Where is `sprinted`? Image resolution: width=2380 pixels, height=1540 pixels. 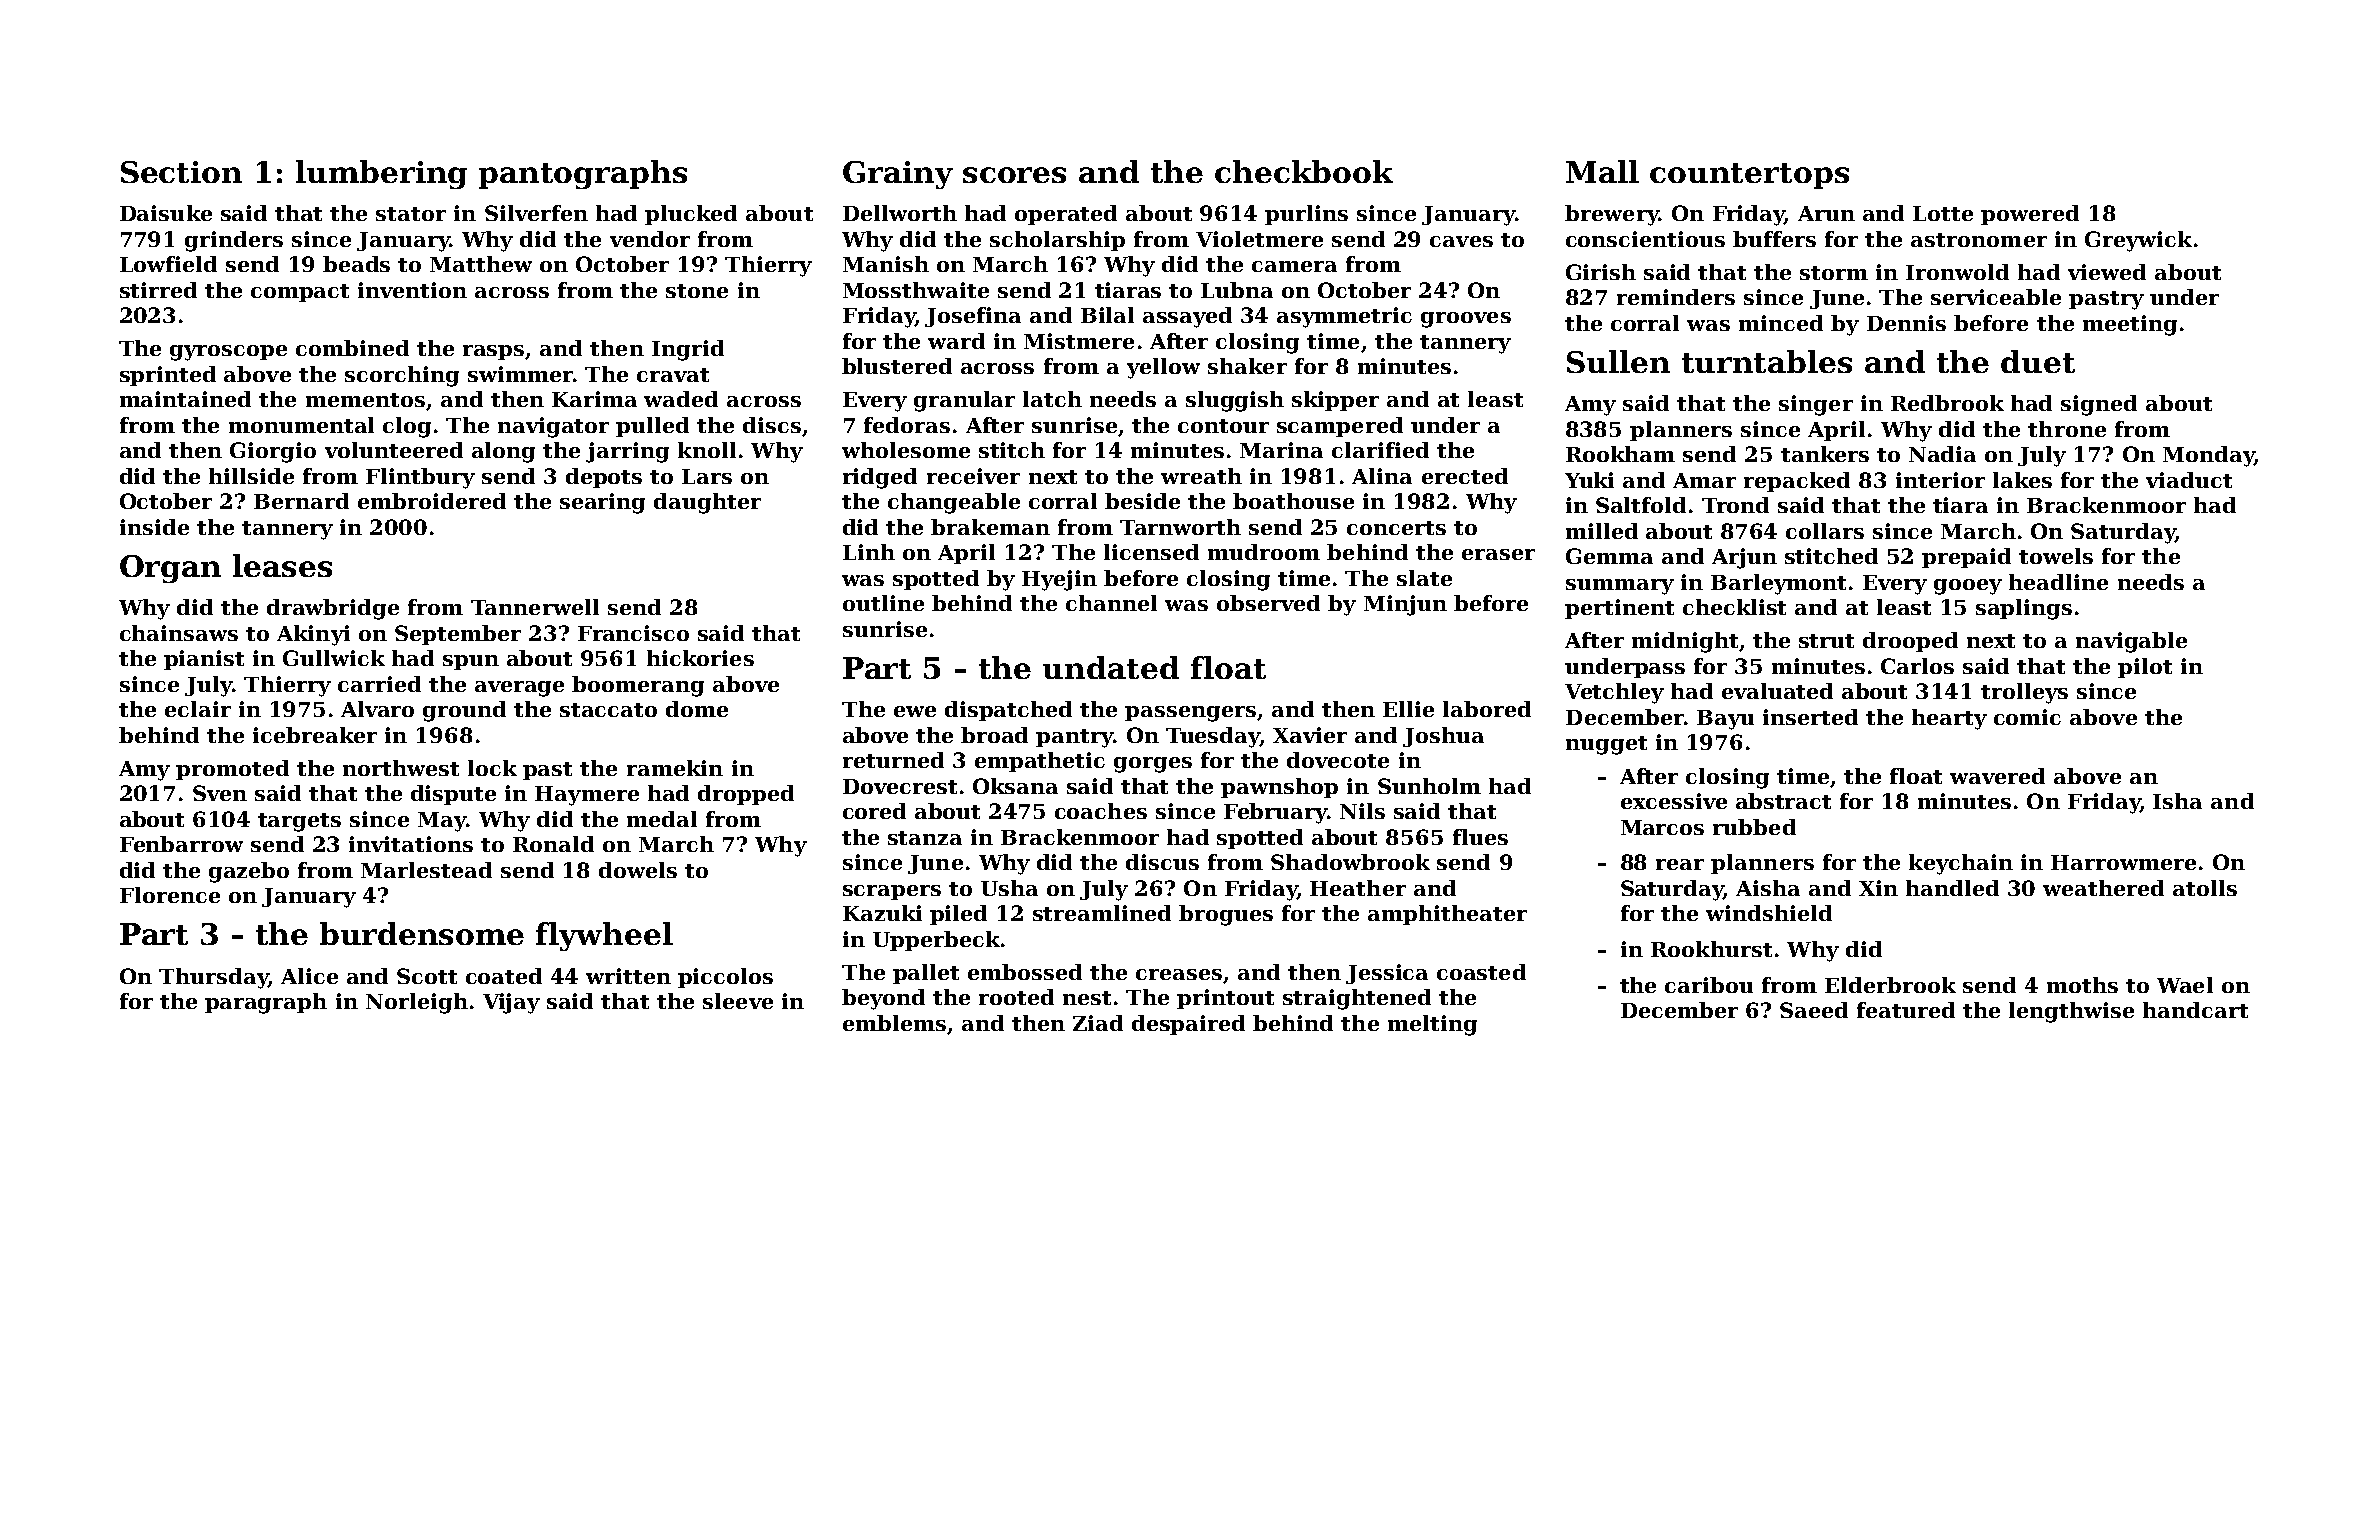
sprinted is located at coordinates (168, 376).
